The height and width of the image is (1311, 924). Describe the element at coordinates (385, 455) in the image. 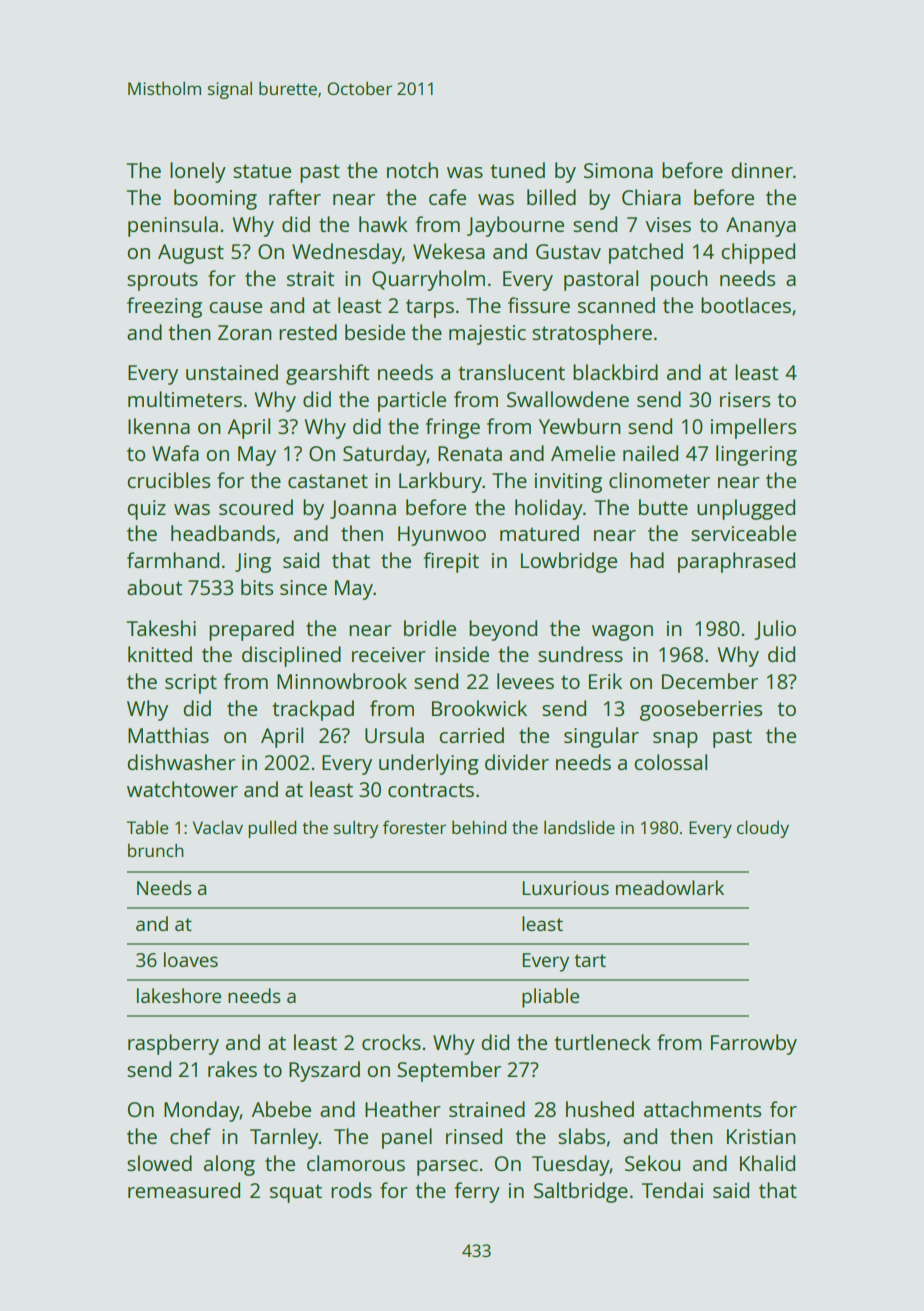

I see `Saturday` at that location.
